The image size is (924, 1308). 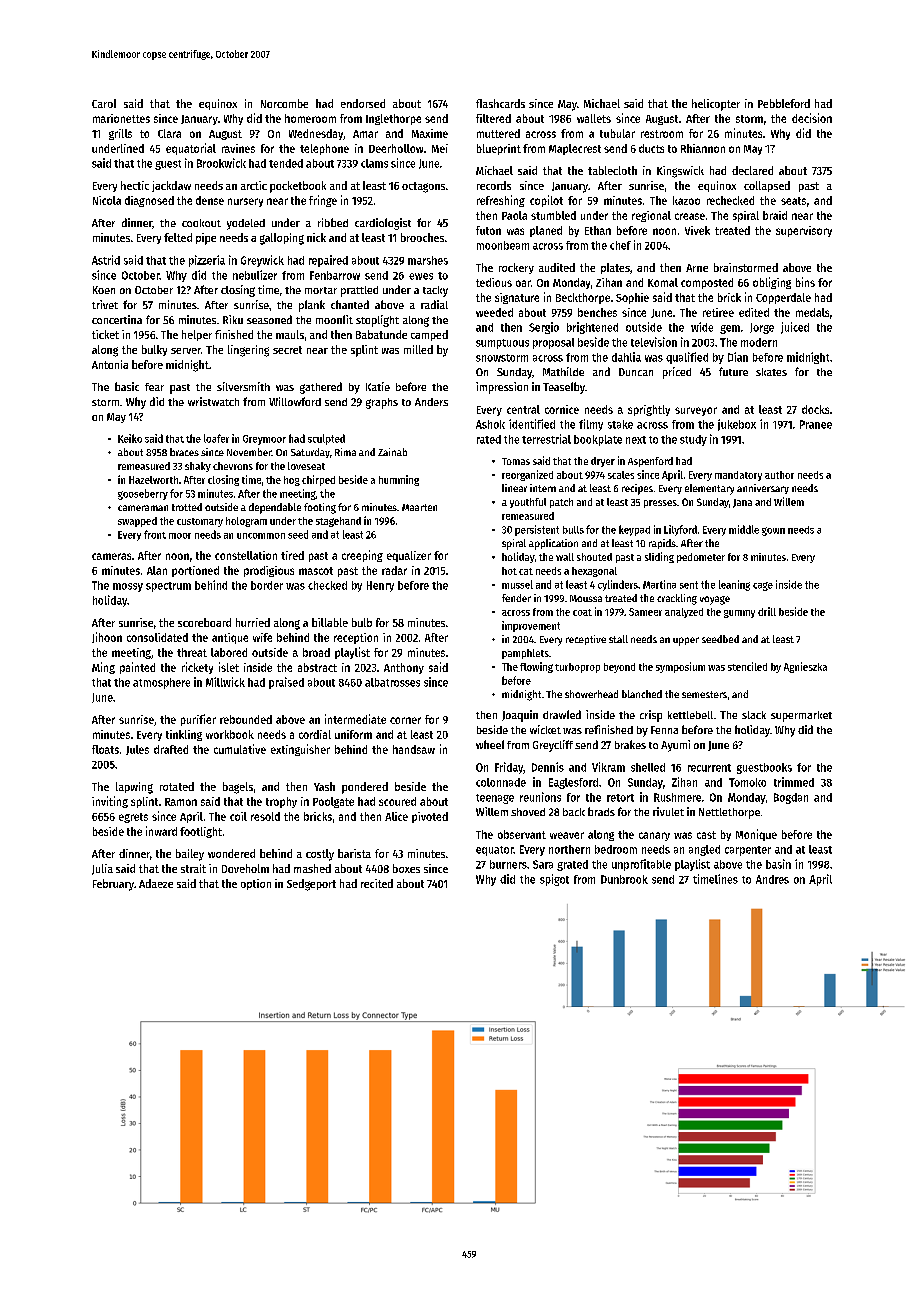 I want to click on Pebbleford, so click(x=784, y=103).
